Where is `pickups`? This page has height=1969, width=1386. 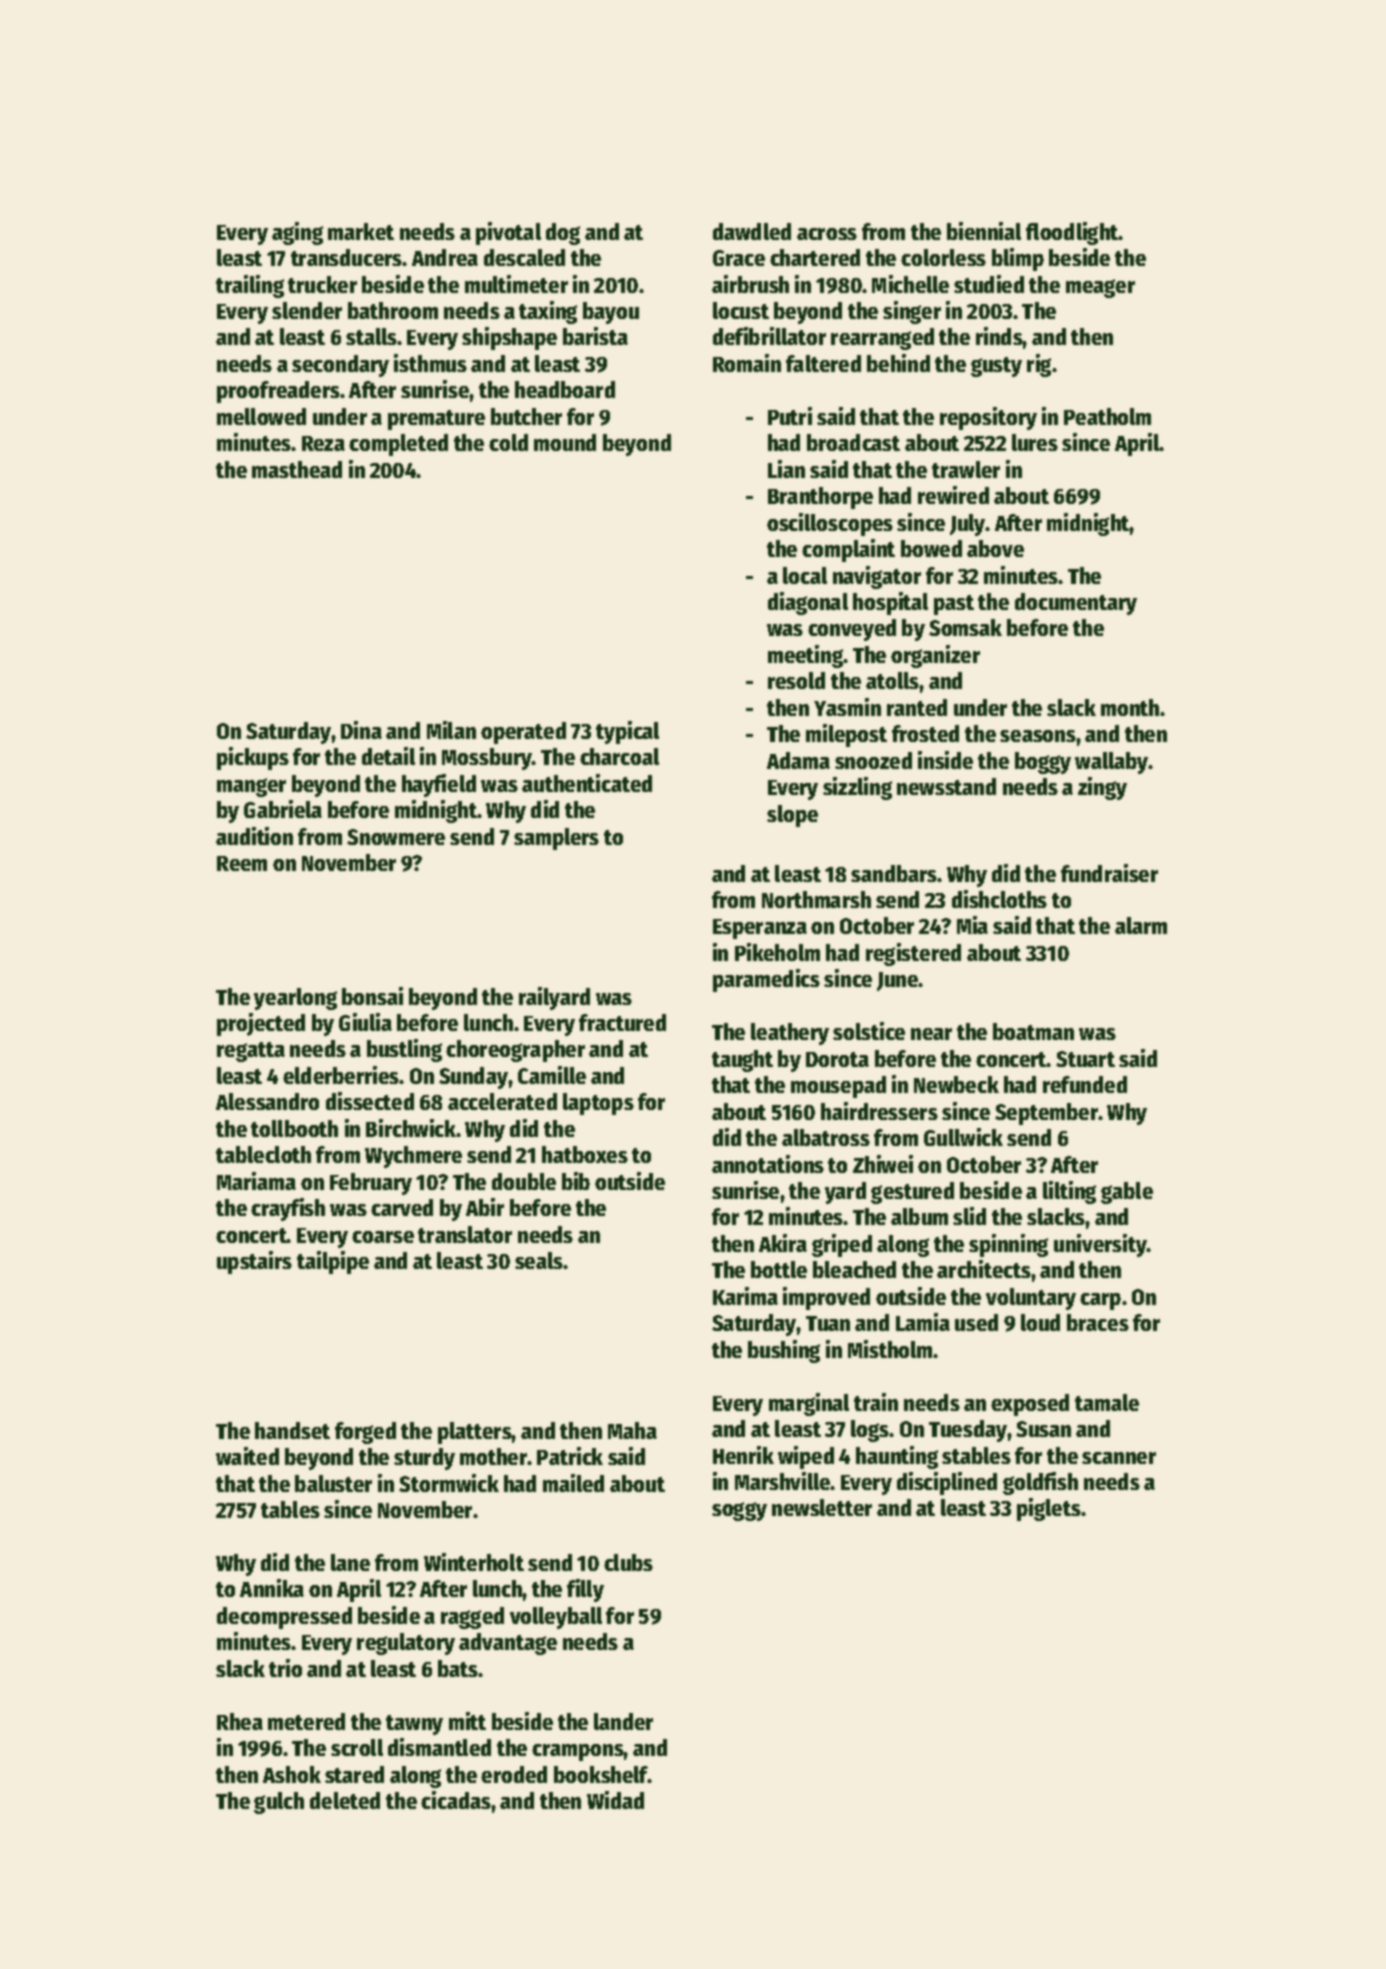 pickups is located at coordinates (253, 758).
